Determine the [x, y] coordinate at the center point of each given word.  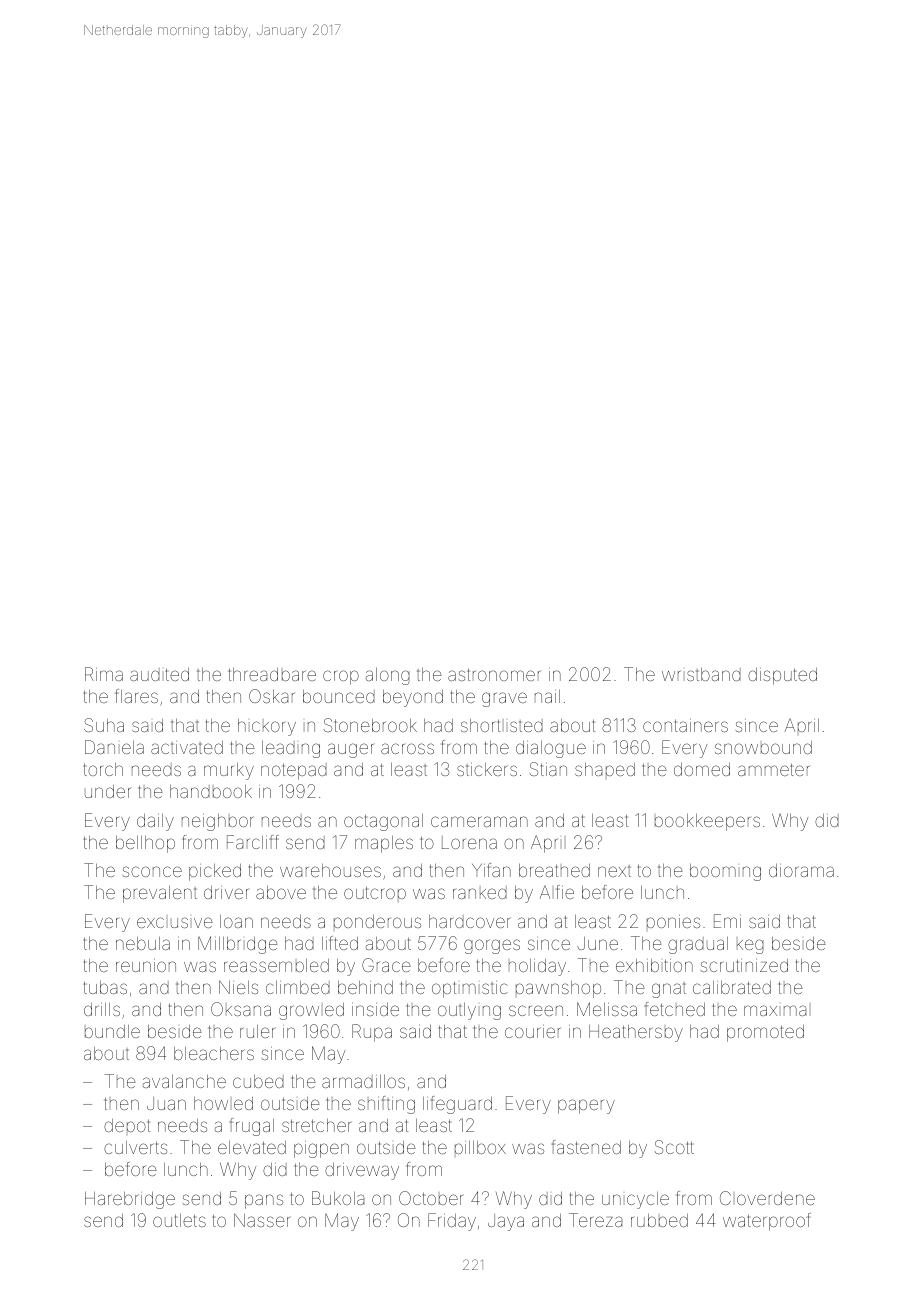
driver [226, 892]
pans [264, 1201]
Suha [104, 725]
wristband [701, 674]
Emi [727, 921]
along [388, 676]
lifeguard [457, 1105]
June [597, 943]
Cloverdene [767, 1198]
